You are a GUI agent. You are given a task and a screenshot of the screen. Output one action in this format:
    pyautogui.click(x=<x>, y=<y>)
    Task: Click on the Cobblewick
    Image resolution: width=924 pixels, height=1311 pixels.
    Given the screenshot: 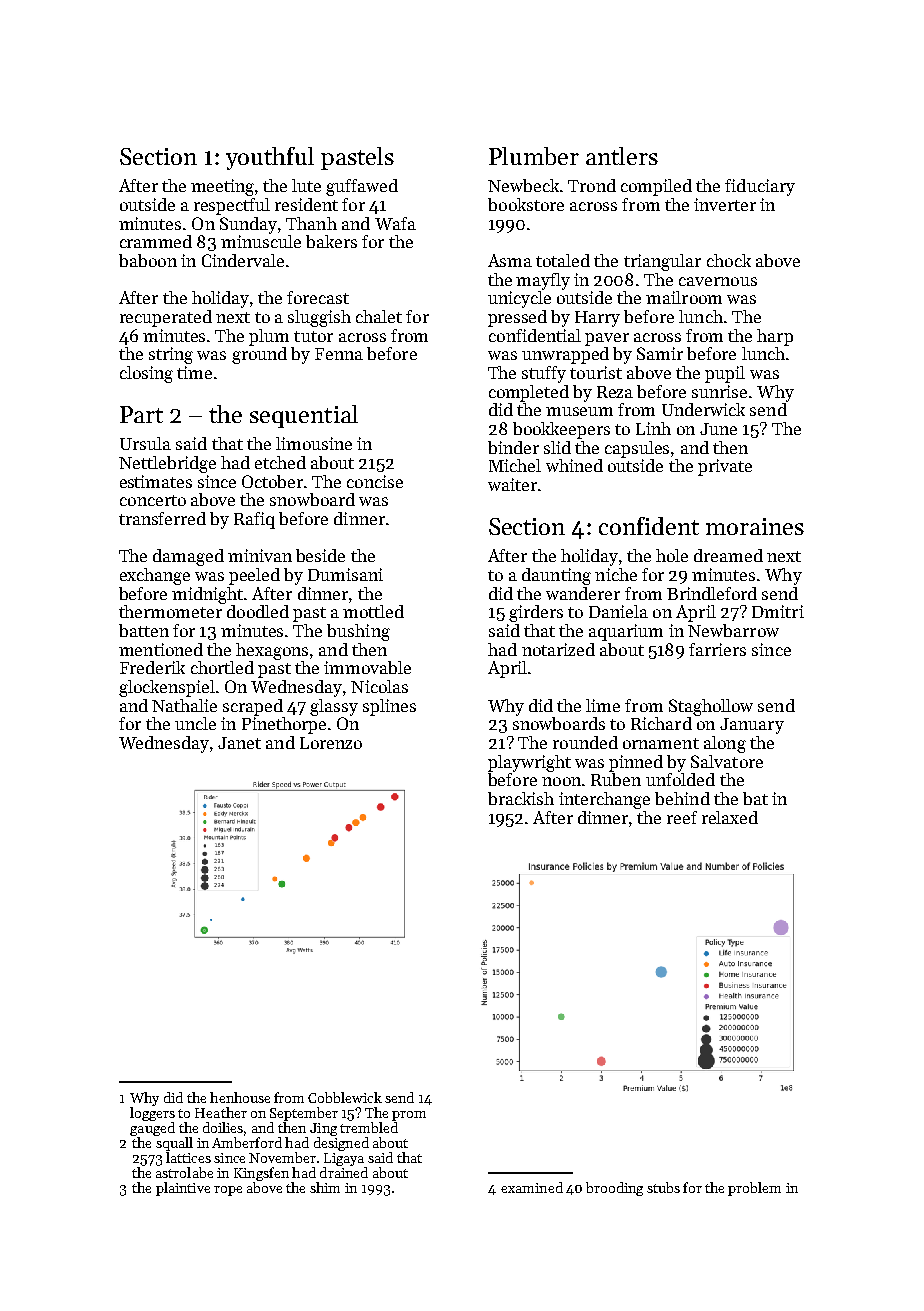 What is the action you would take?
    pyautogui.click(x=345, y=1097)
